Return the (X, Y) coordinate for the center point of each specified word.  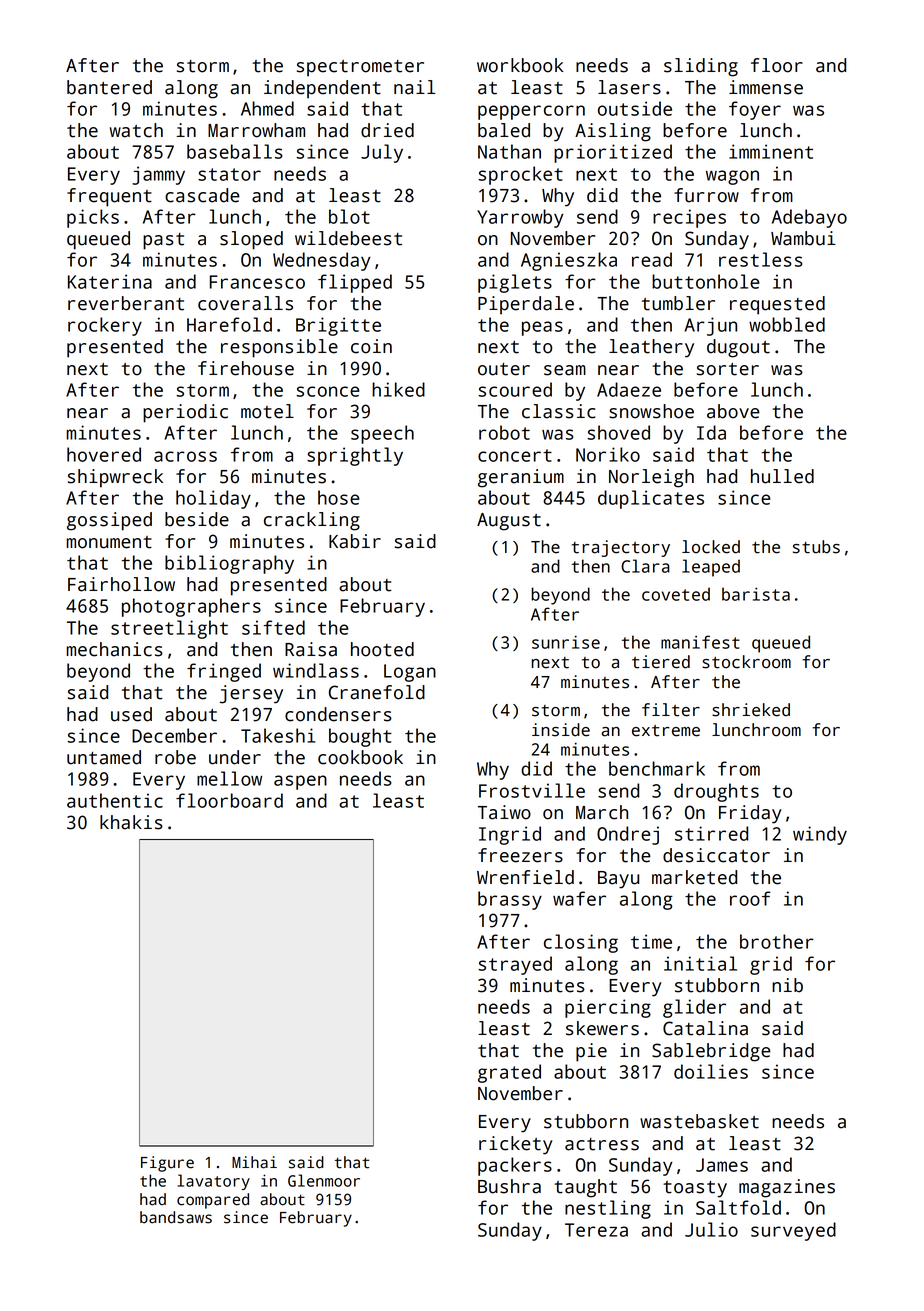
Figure (167, 1164)
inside (561, 730)
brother (777, 941)
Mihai (254, 1162)
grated (509, 1073)
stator (229, 174)
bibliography (229, 564)
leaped (711, 568)
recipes (689, 218)
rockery (105, 326)
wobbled (787, 324)
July (382, 153)
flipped (355, 283)
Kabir (355, 541)
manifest (700, 642)
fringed (224, 672)
